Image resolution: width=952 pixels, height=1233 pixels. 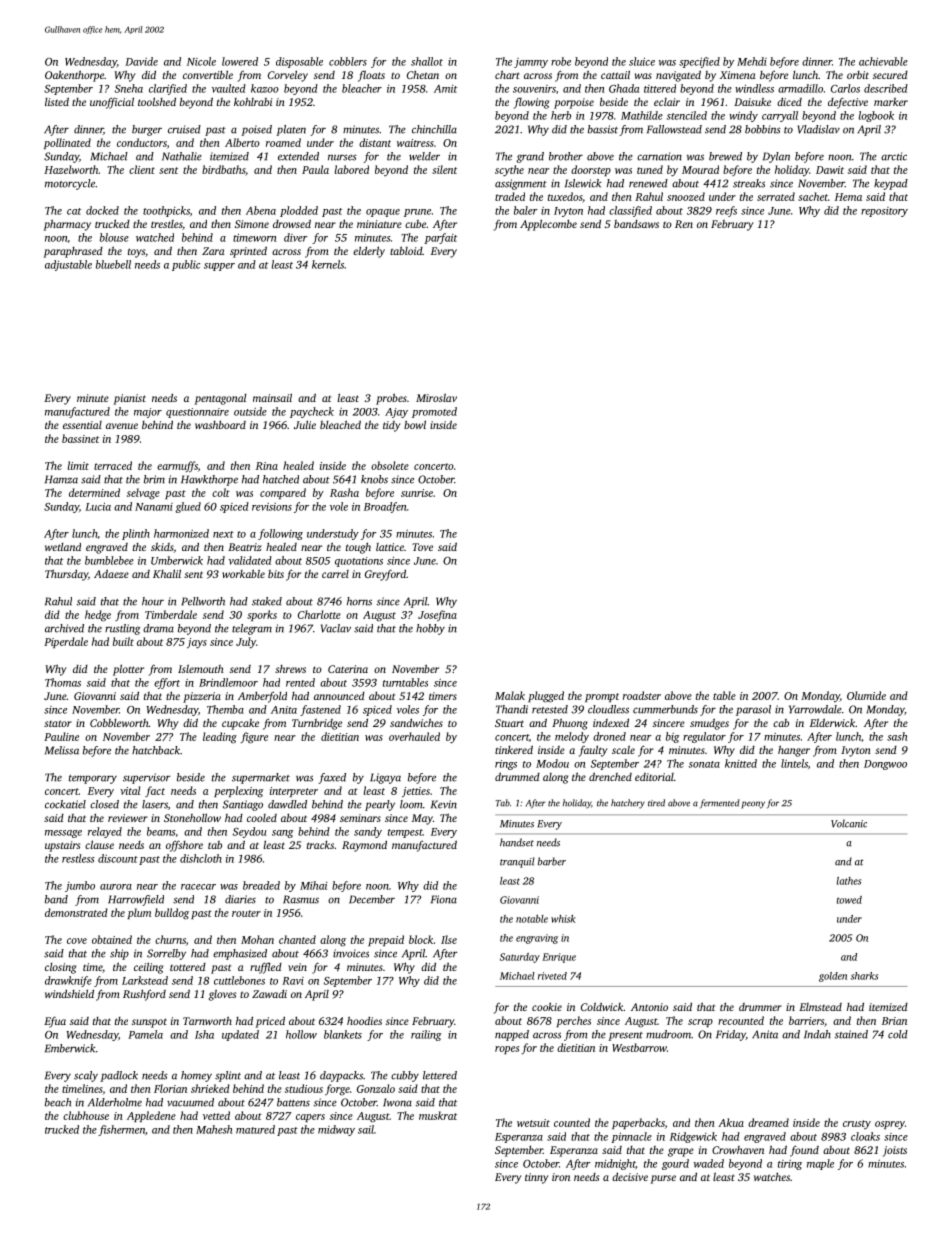 I want to click on watches, so click(x=772, y=1176).
